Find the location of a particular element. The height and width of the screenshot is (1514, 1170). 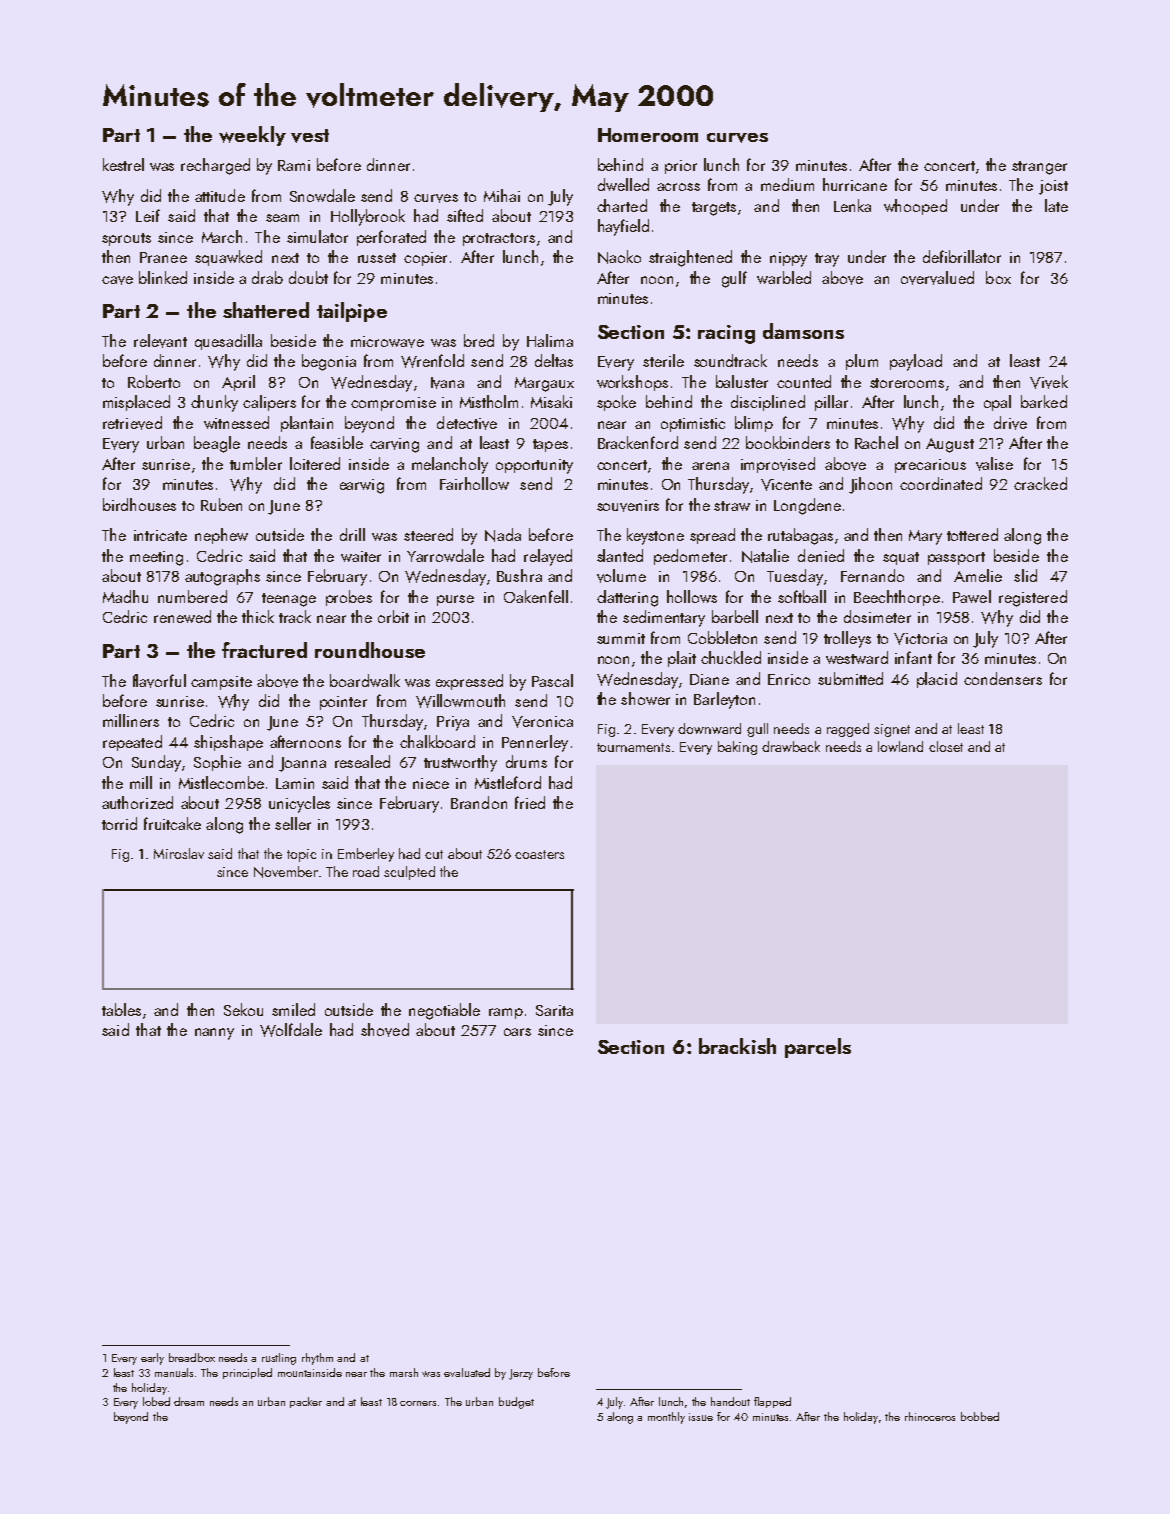

prior is located at coordinates (681, 167).
